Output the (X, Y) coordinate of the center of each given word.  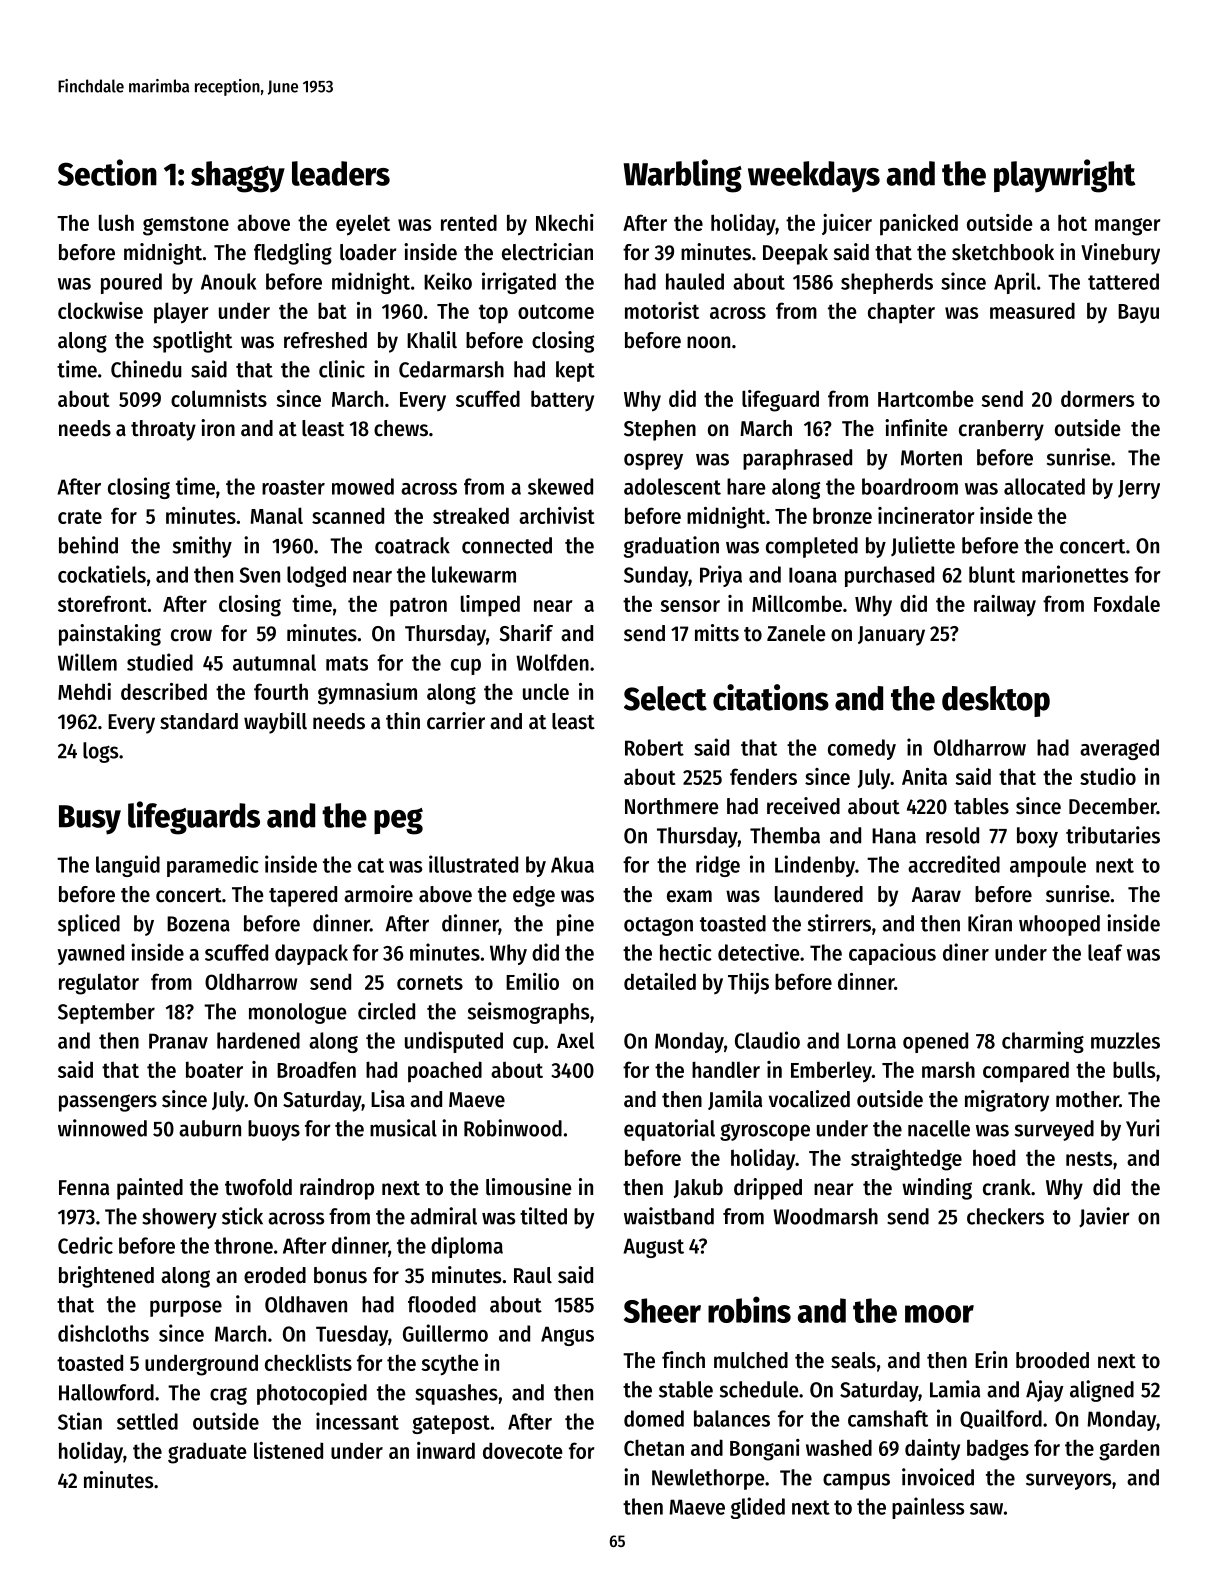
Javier (1104, 1217)
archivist (557, 515)
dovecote (522, 1450)
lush (116, 222)
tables (981, 806)
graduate (207, 1453)
